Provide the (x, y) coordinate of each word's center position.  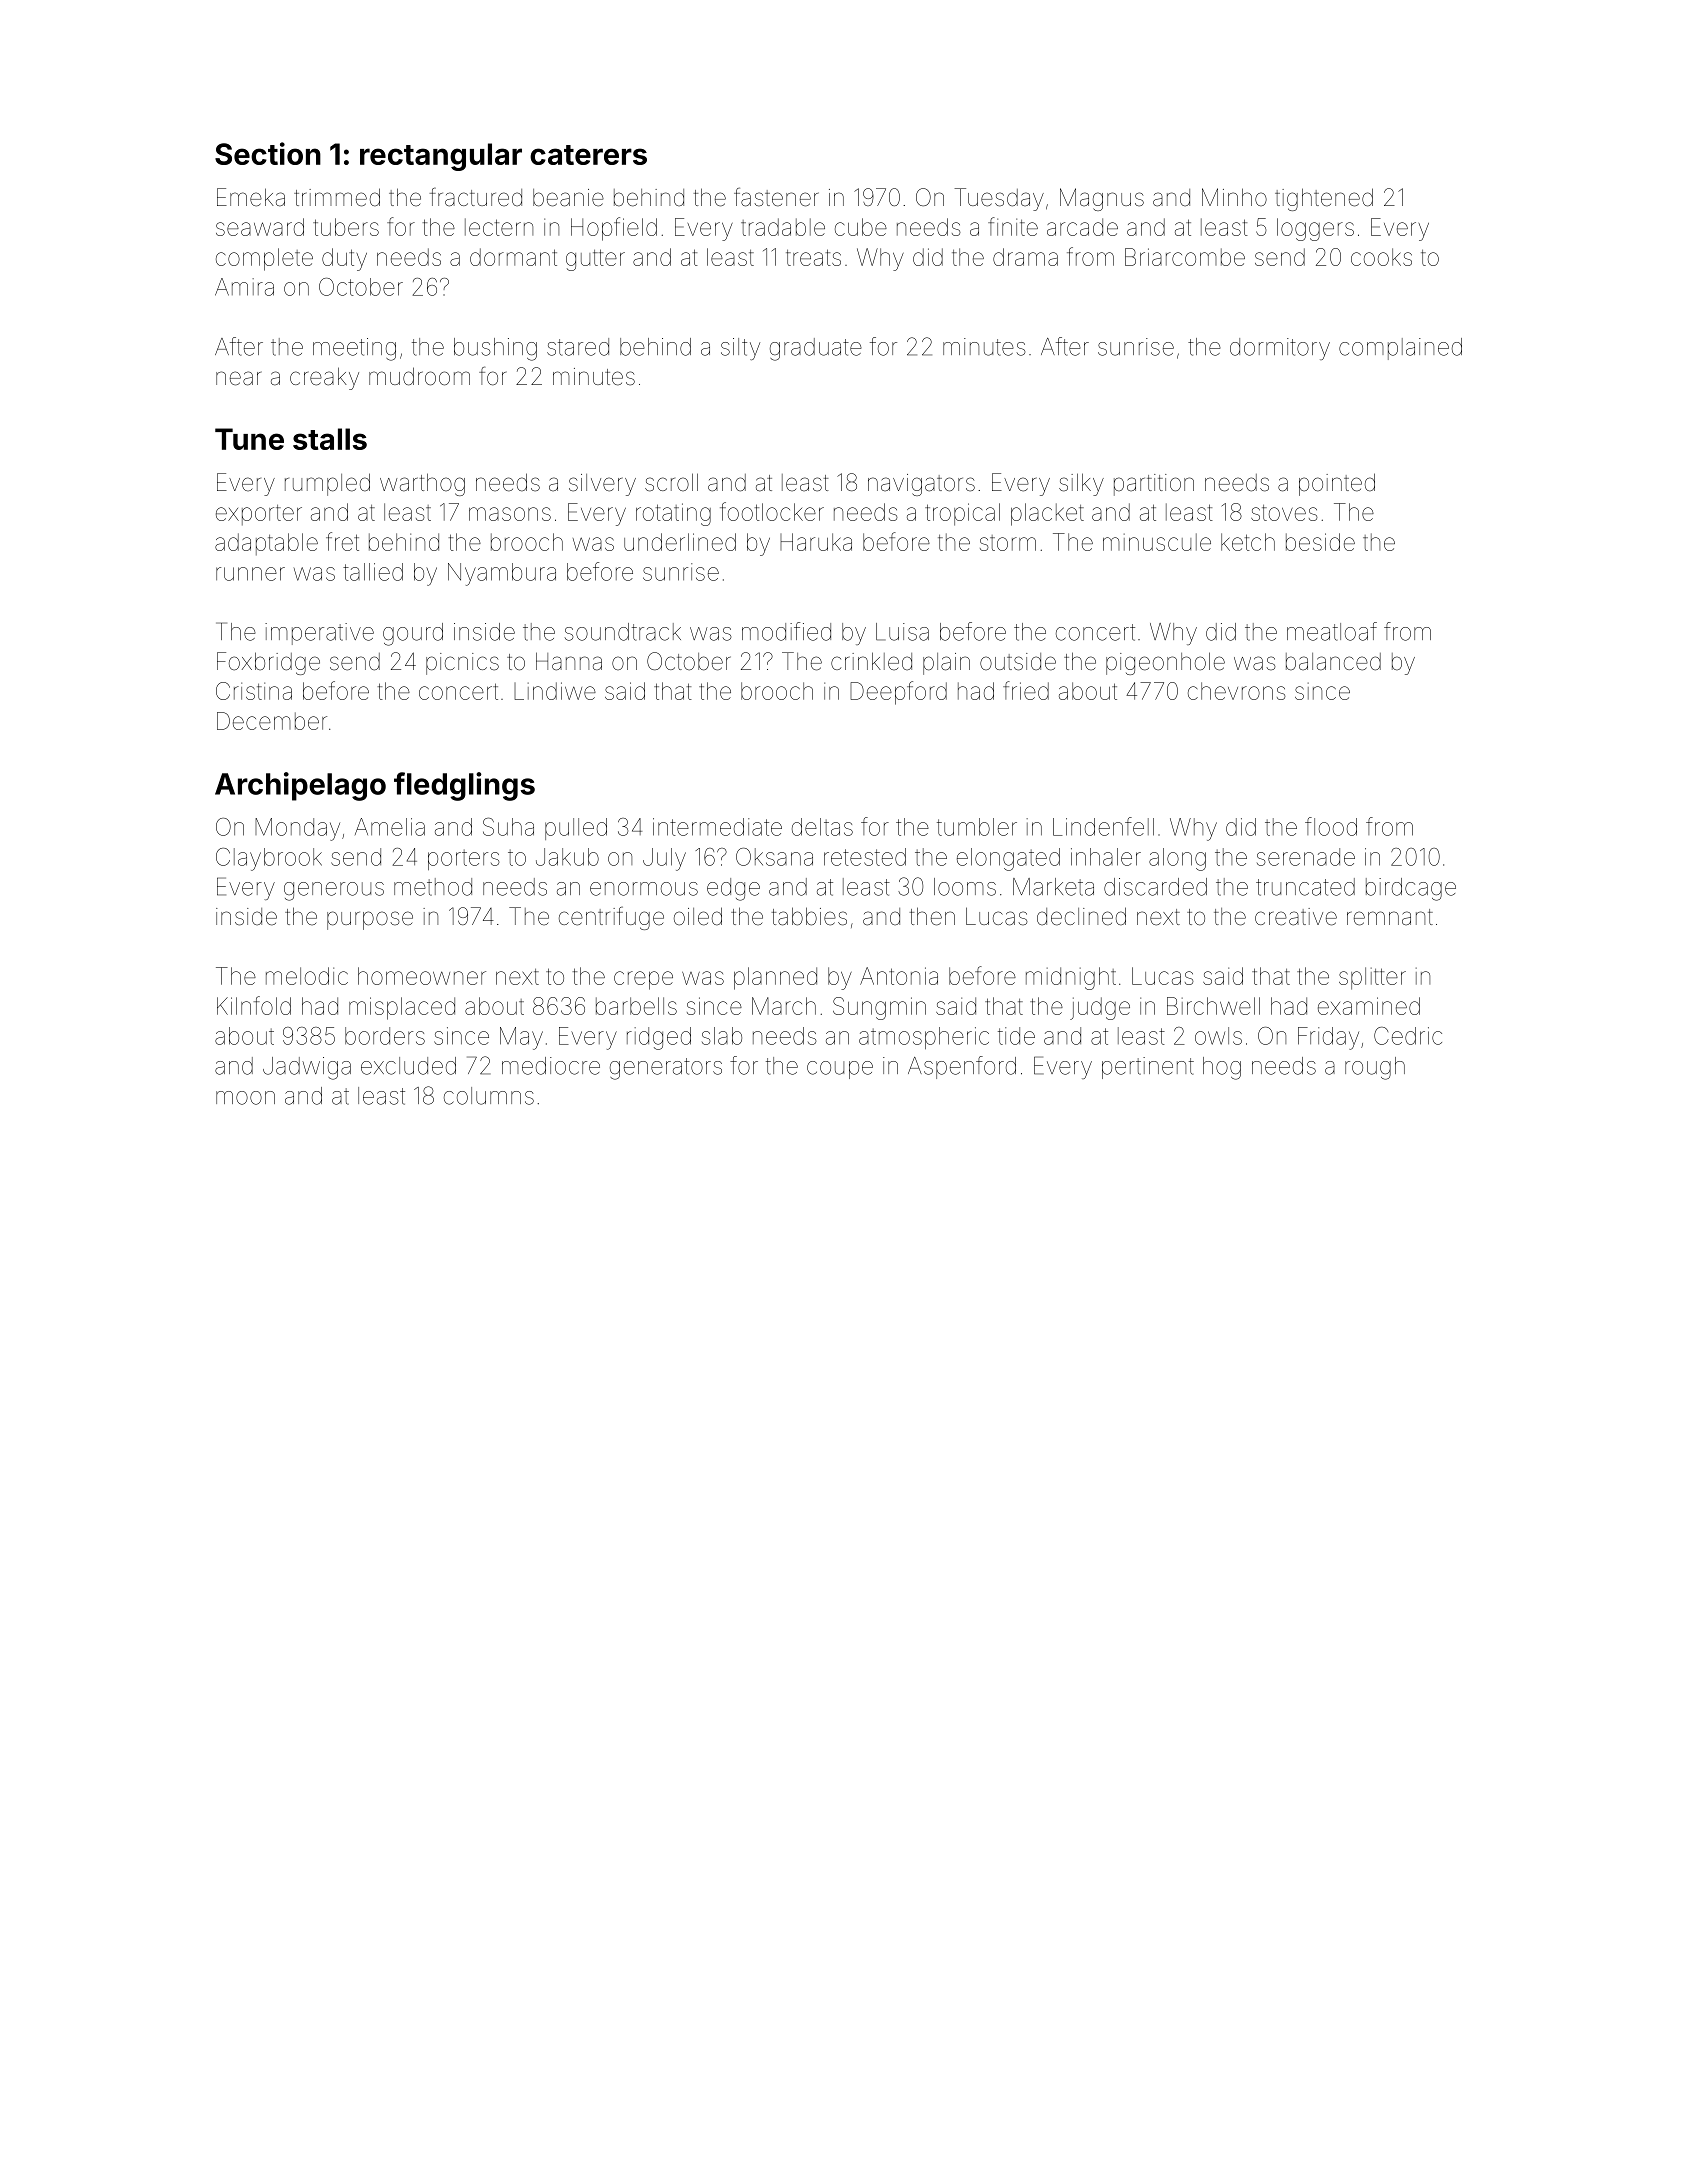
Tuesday (999, 199)
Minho (1234, 197)
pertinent (1148, 1068)
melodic (307, 976)
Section (268, 153)
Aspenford (962, 1067)
